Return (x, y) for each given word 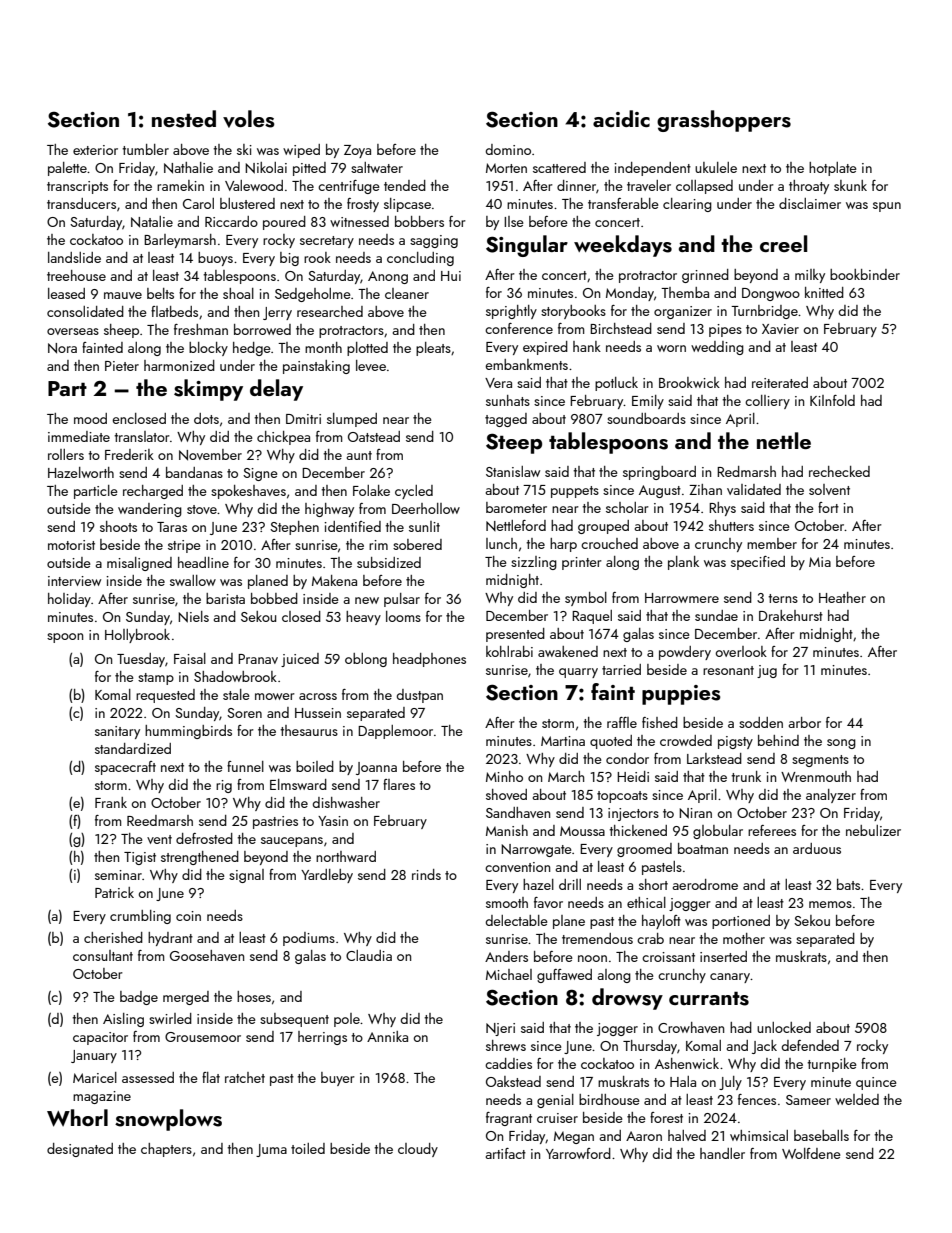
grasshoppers (724, 121)
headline (203, 562)
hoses (254, 996)
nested (184, 119)
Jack (764, 1047)
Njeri (500, 1029)
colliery (767, 402)
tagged (506, 420)
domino (508, 149)
